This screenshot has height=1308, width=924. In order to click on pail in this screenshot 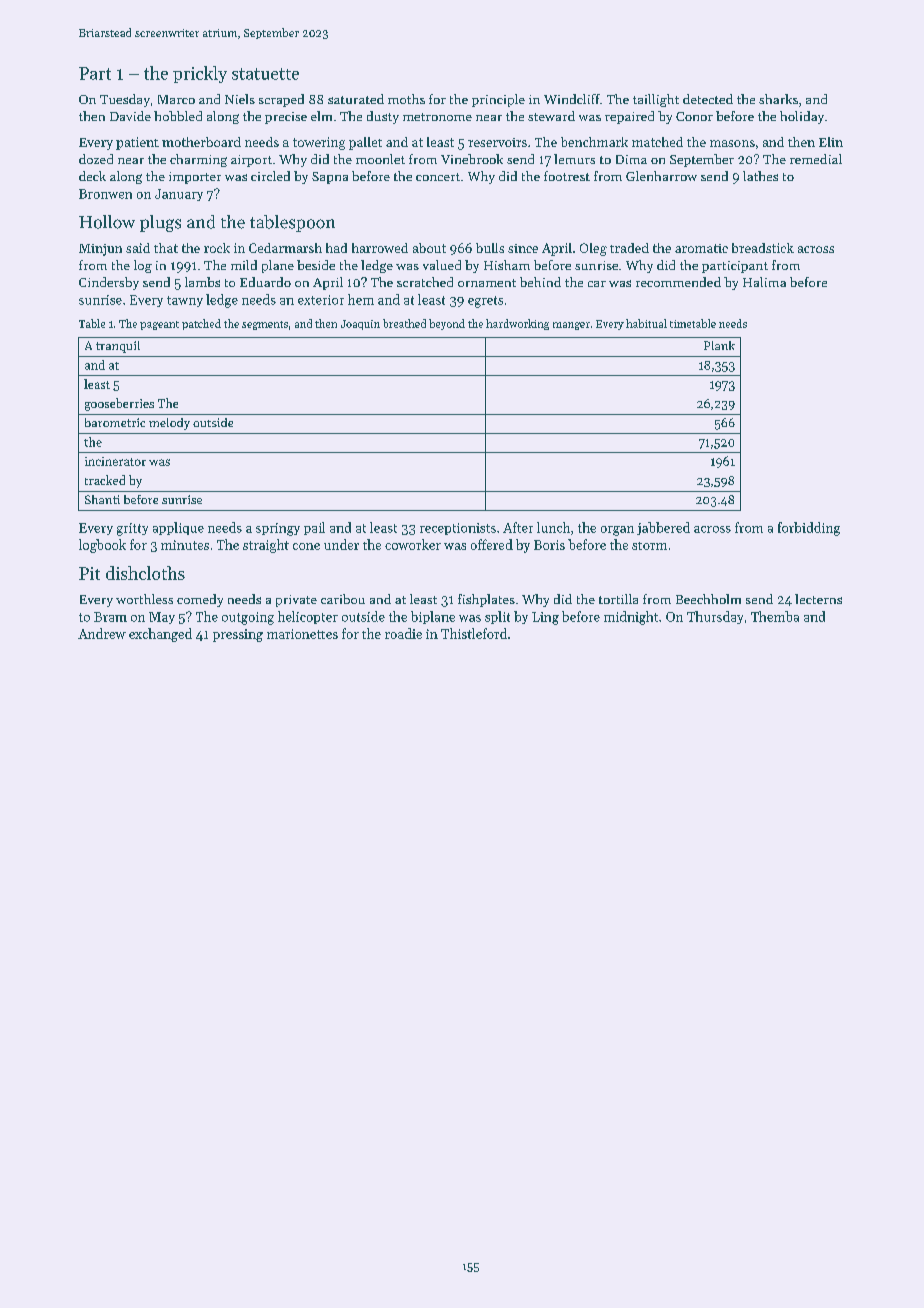, I will do `click(314, 528)`.
